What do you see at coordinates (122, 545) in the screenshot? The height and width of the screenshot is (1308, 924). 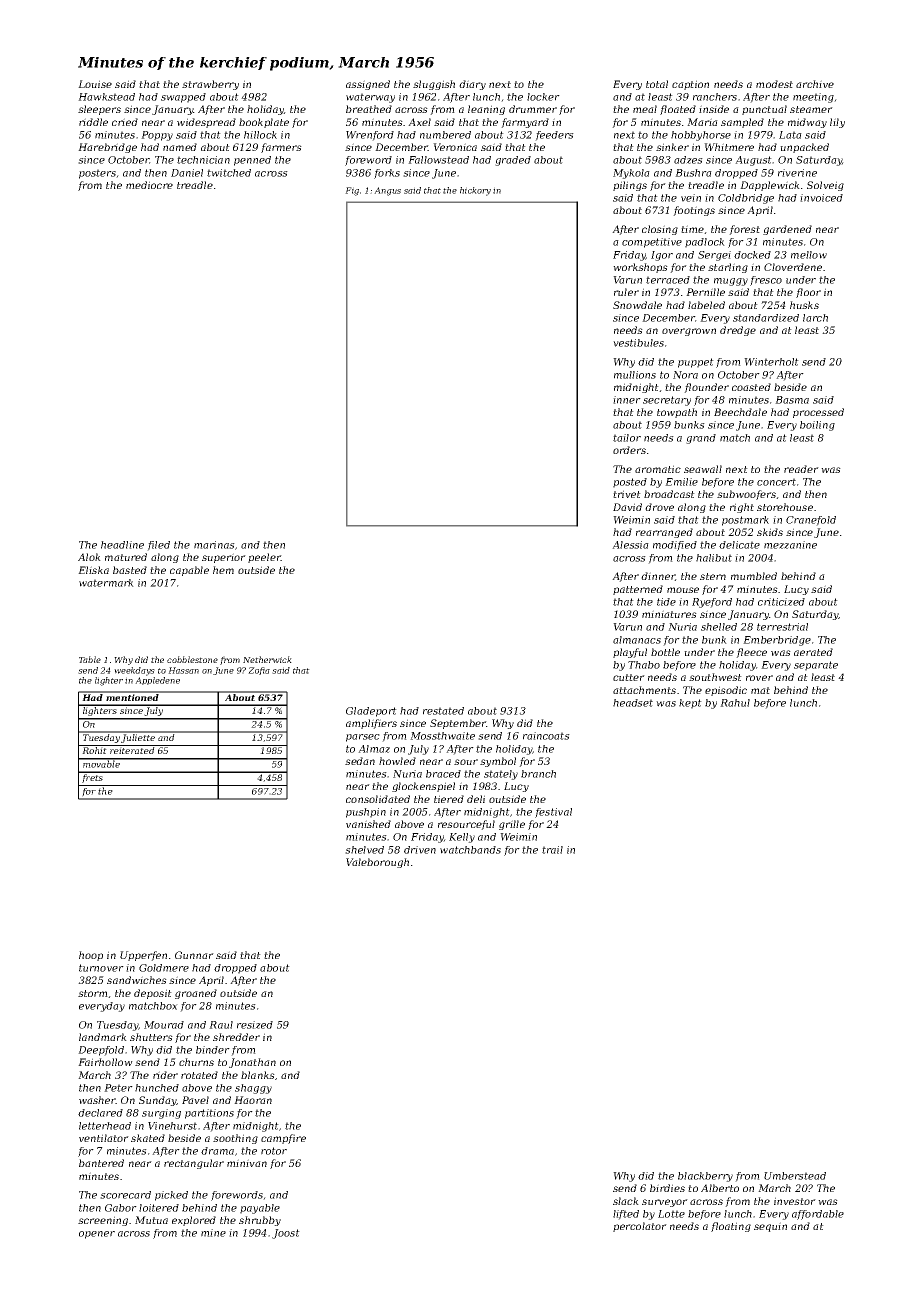 I see `headline` at bounding box center [122, 545].
